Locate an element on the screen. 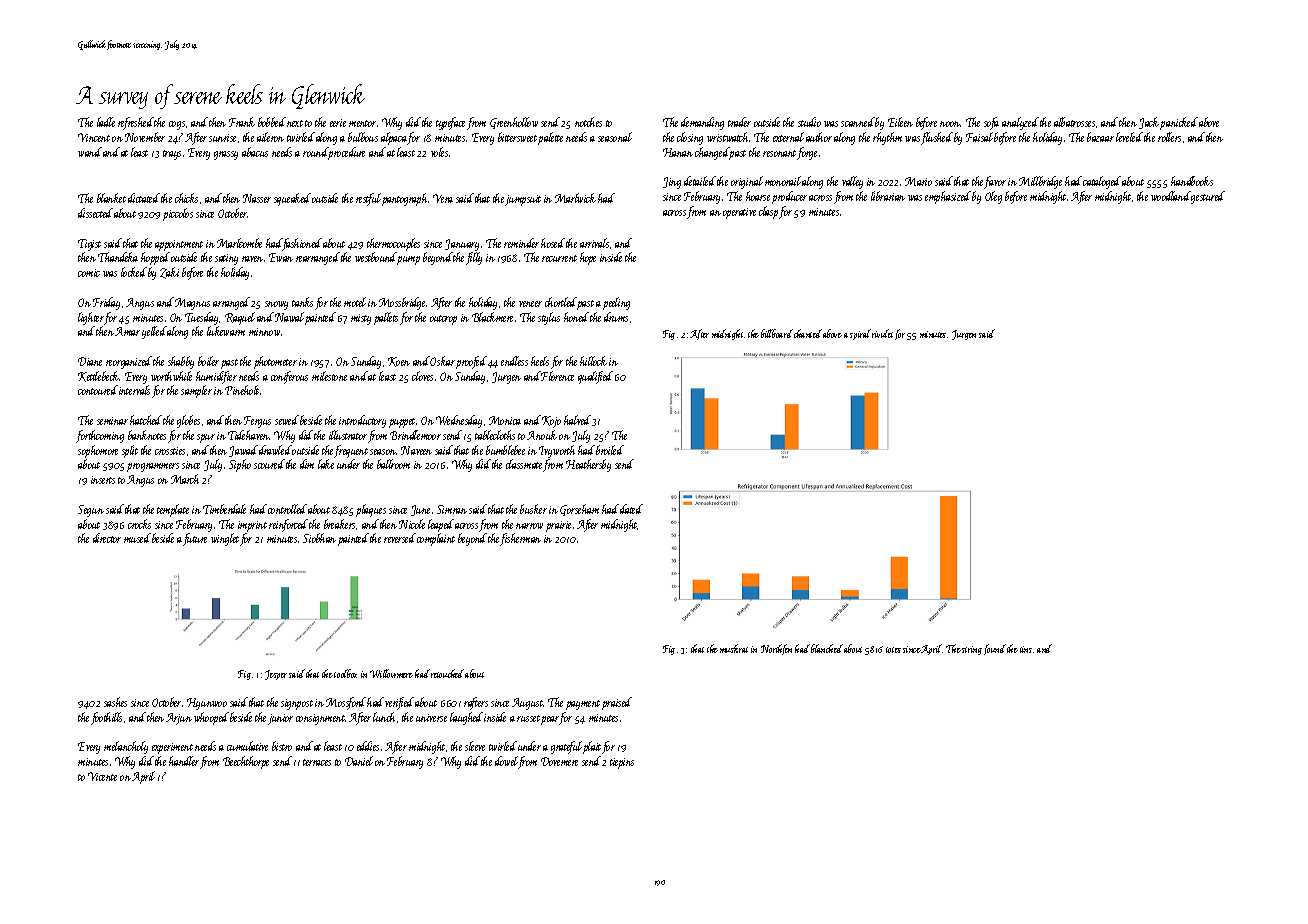 The width and height of the screenshot is (1308, 924). Jing is located at coordinates (672, 183).
